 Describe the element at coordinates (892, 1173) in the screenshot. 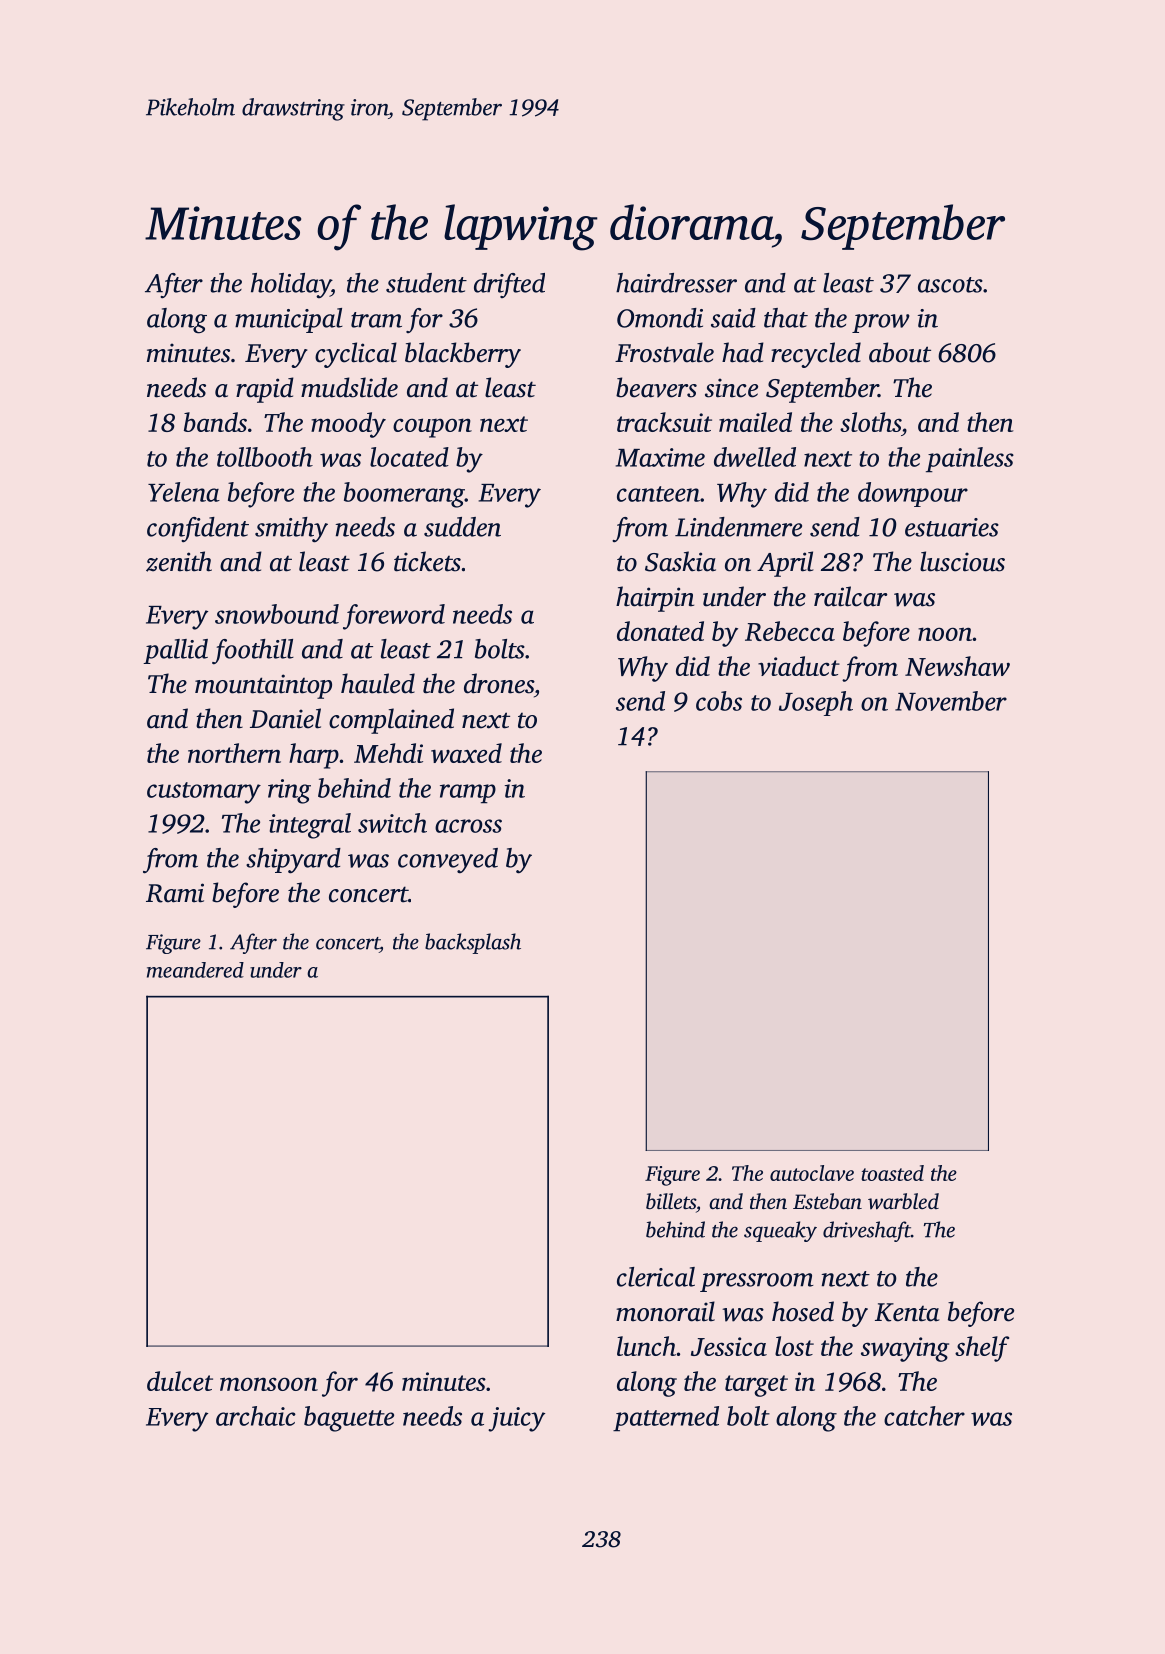

I see `toasted` at that location.
